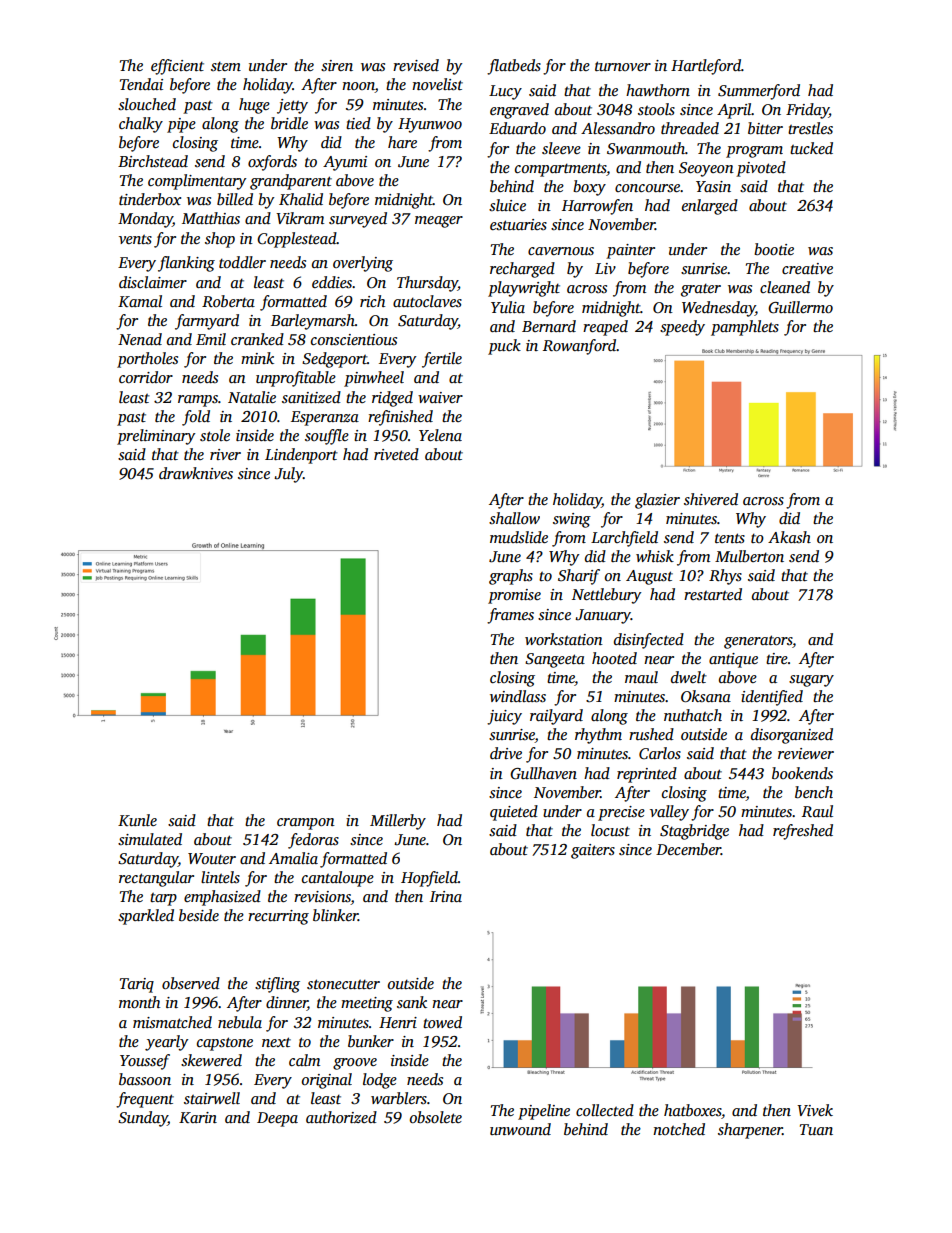 This document has width=952, height=1233. What do you see at coordinates (605, 328) in the document?
I see `reaped` at bounding box center [605, 328].
